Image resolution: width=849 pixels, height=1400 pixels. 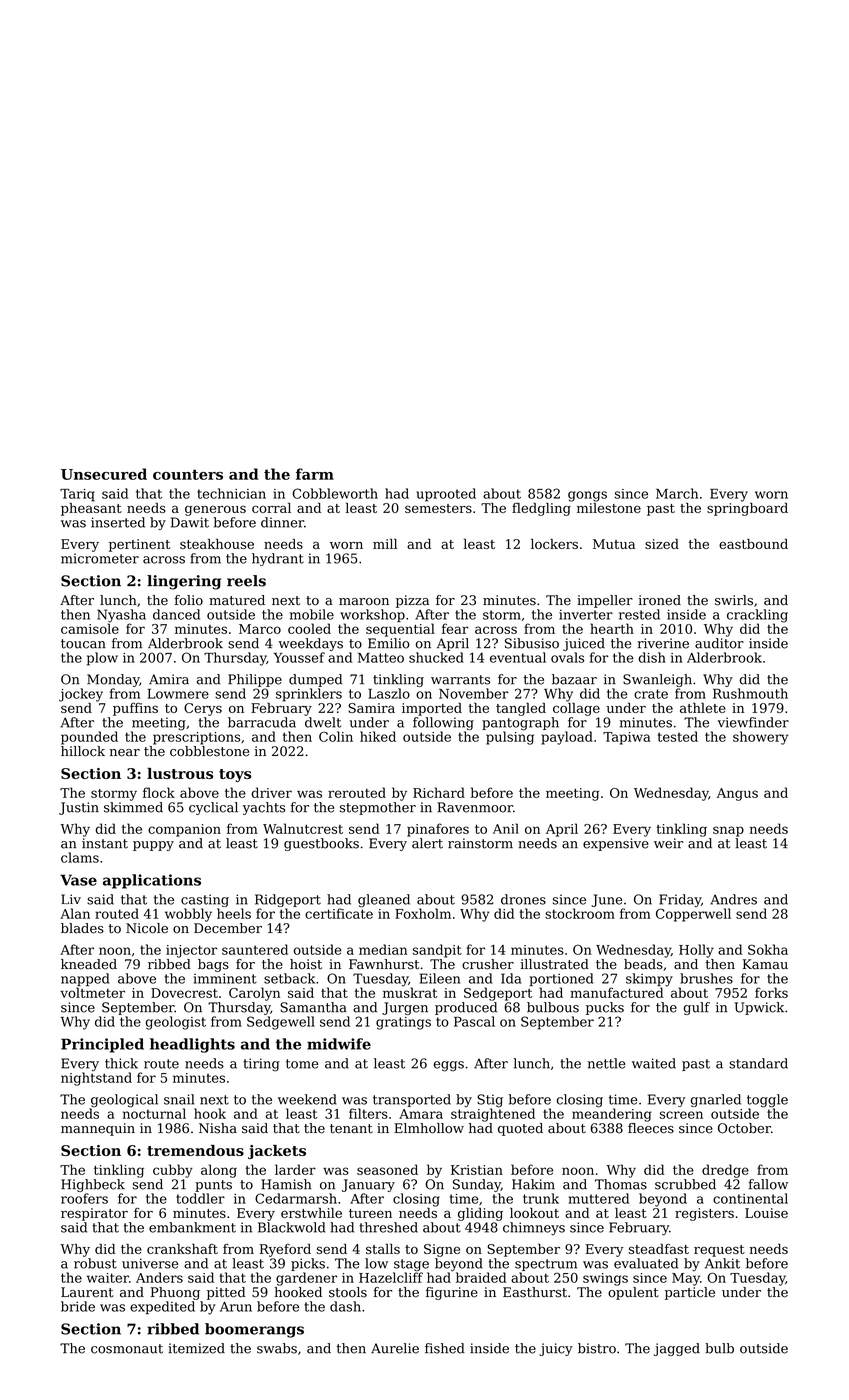 What do you see at coordinates (677, 493) in the image?
I see `March` at bounding box center [677, 493].
